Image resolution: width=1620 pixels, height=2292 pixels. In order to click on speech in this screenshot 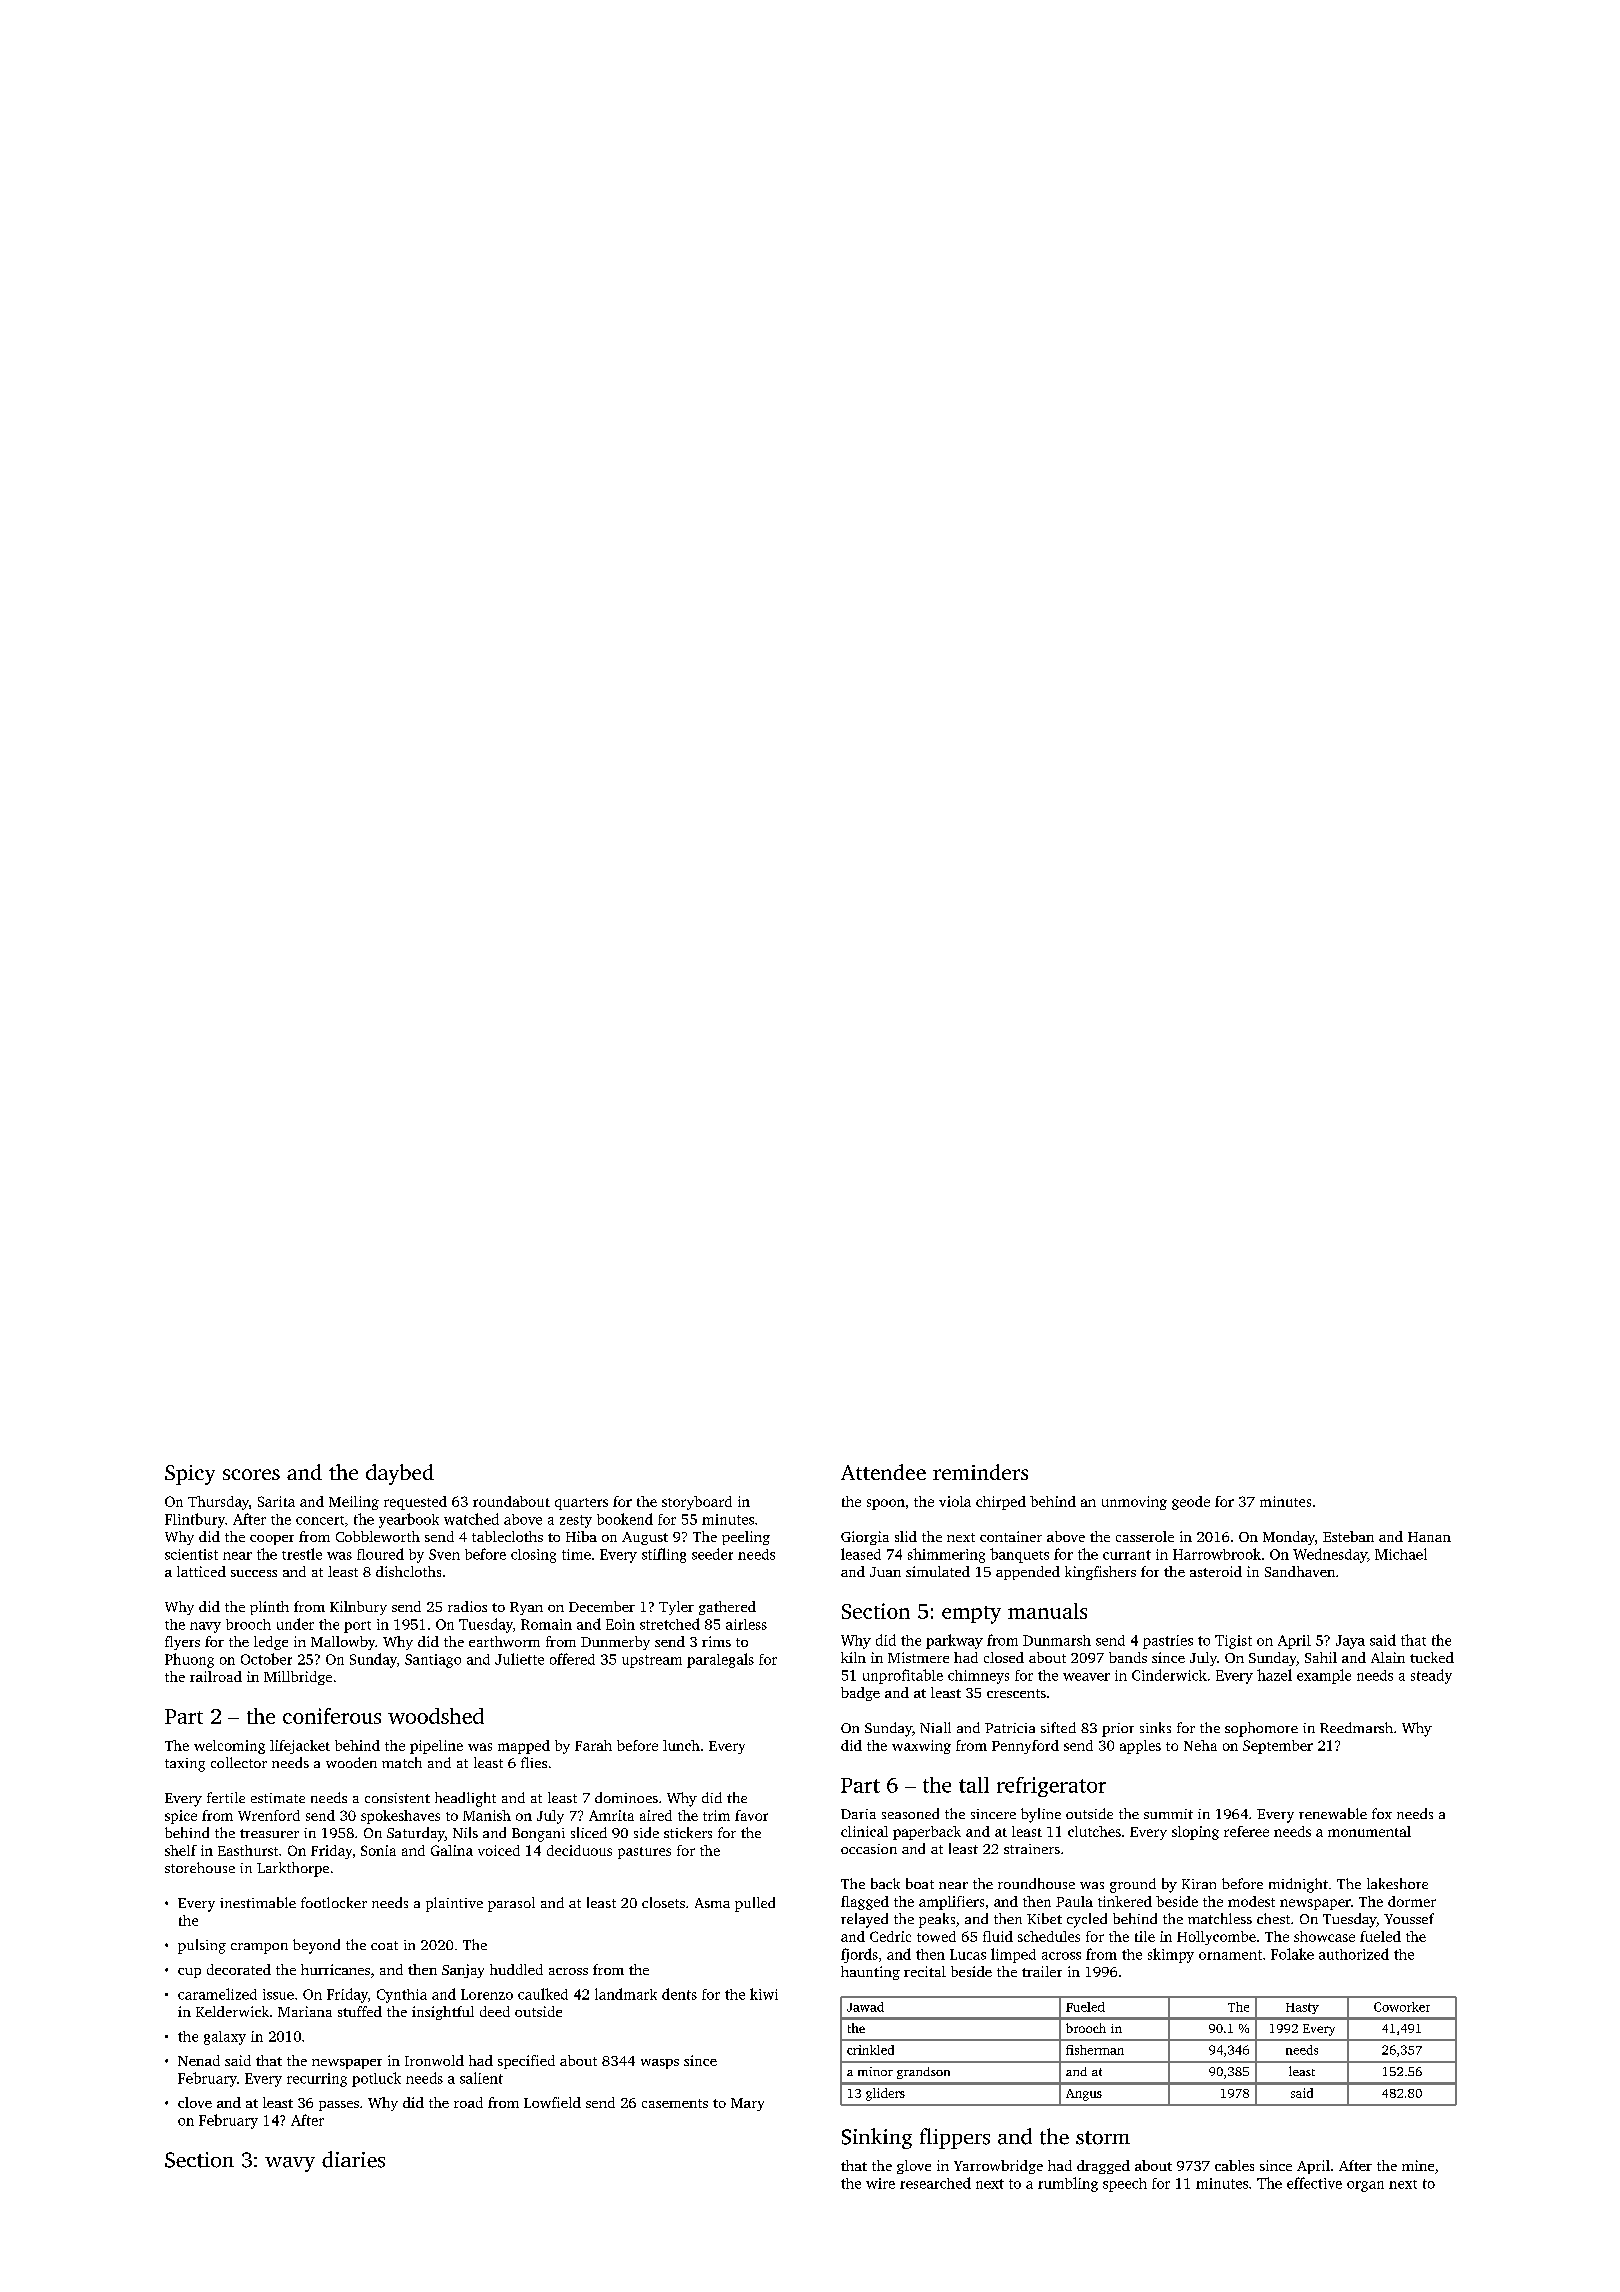, I will do `click(1125, 2185)`.
